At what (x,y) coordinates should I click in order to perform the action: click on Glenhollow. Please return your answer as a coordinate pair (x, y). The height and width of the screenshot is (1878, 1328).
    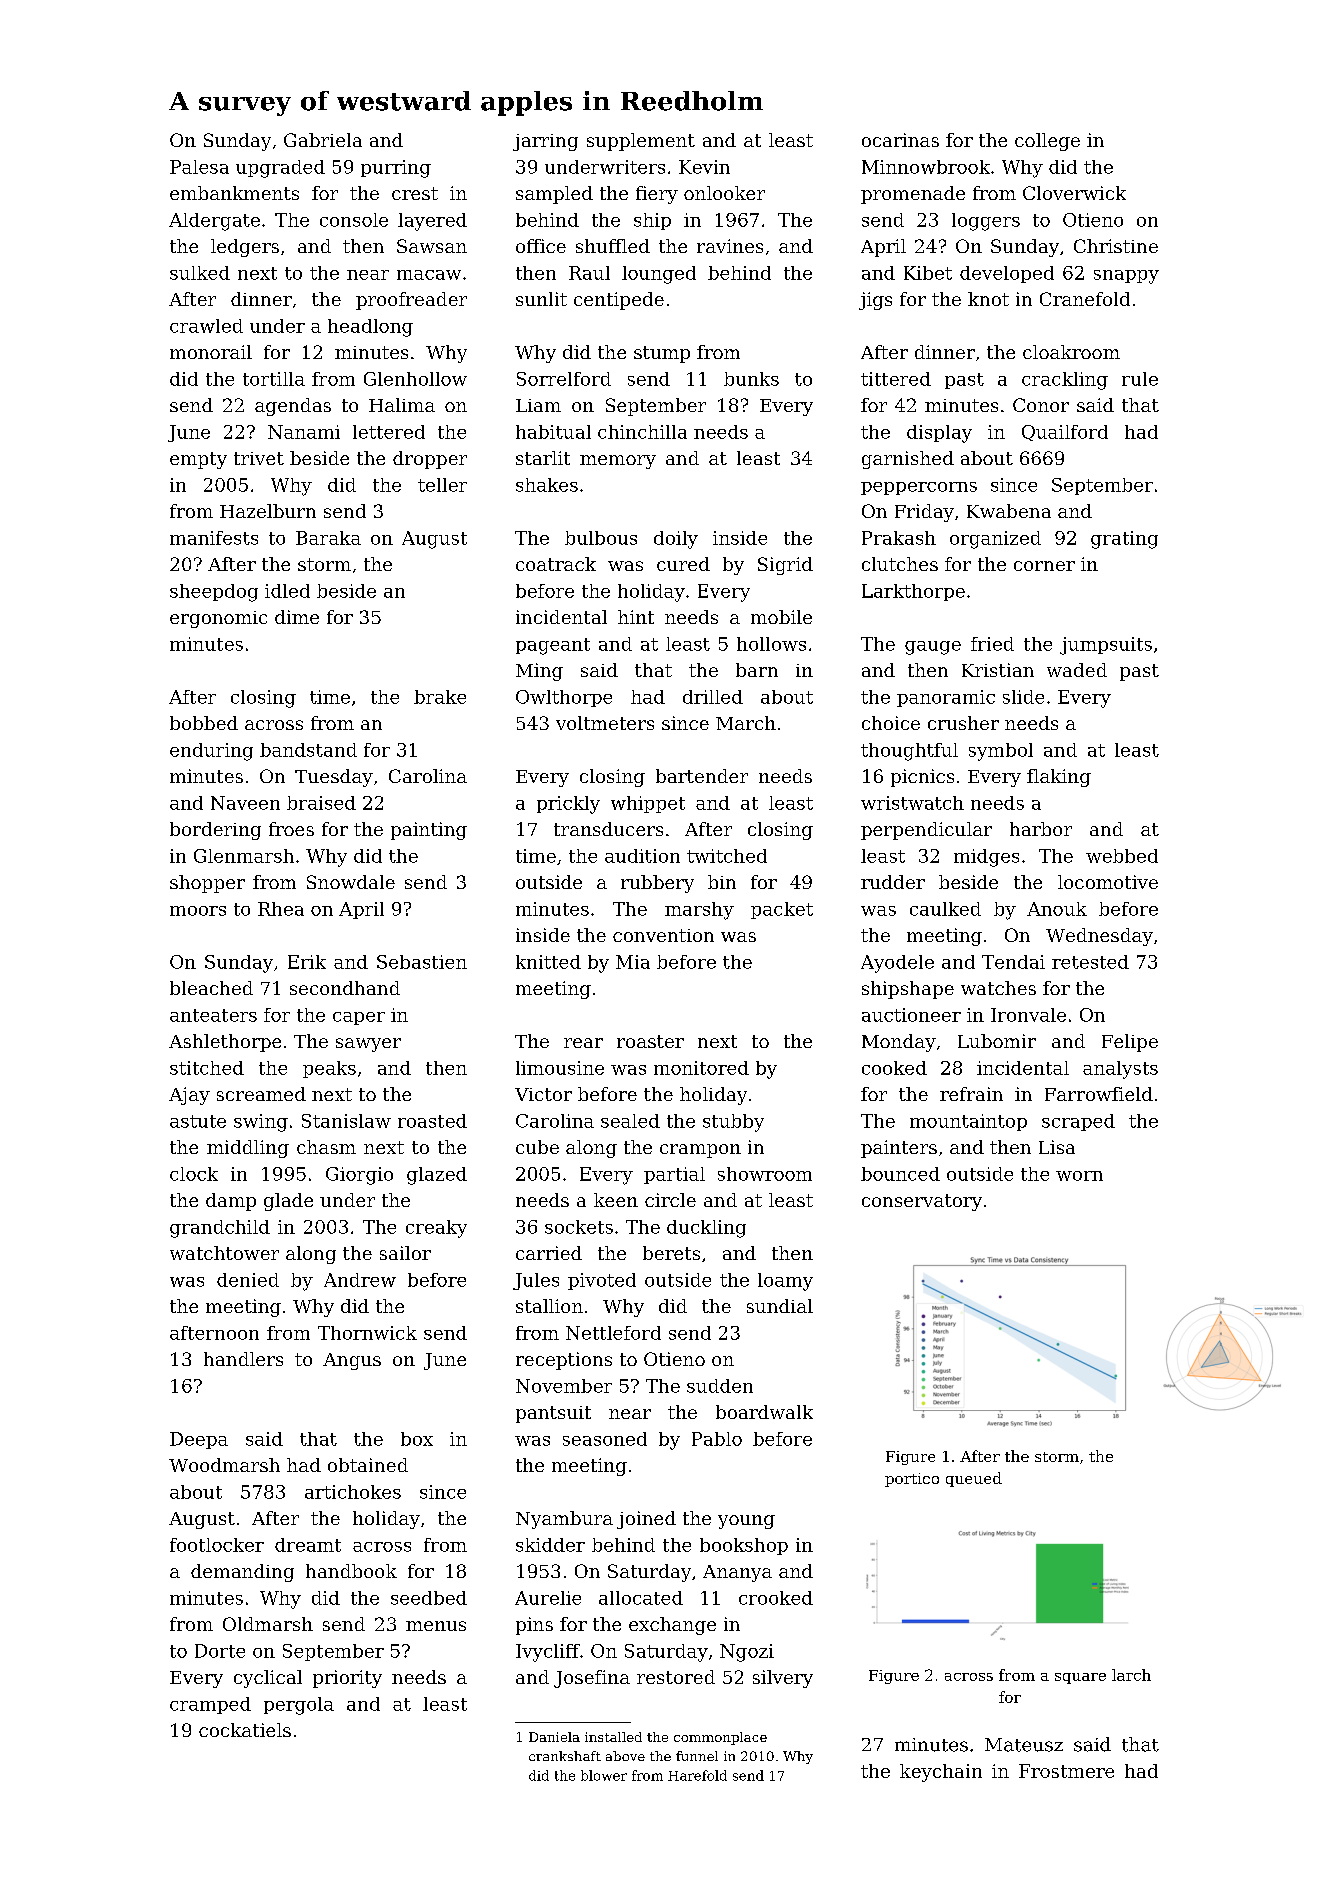
    Looking at the image, I should click on (415, 379).
